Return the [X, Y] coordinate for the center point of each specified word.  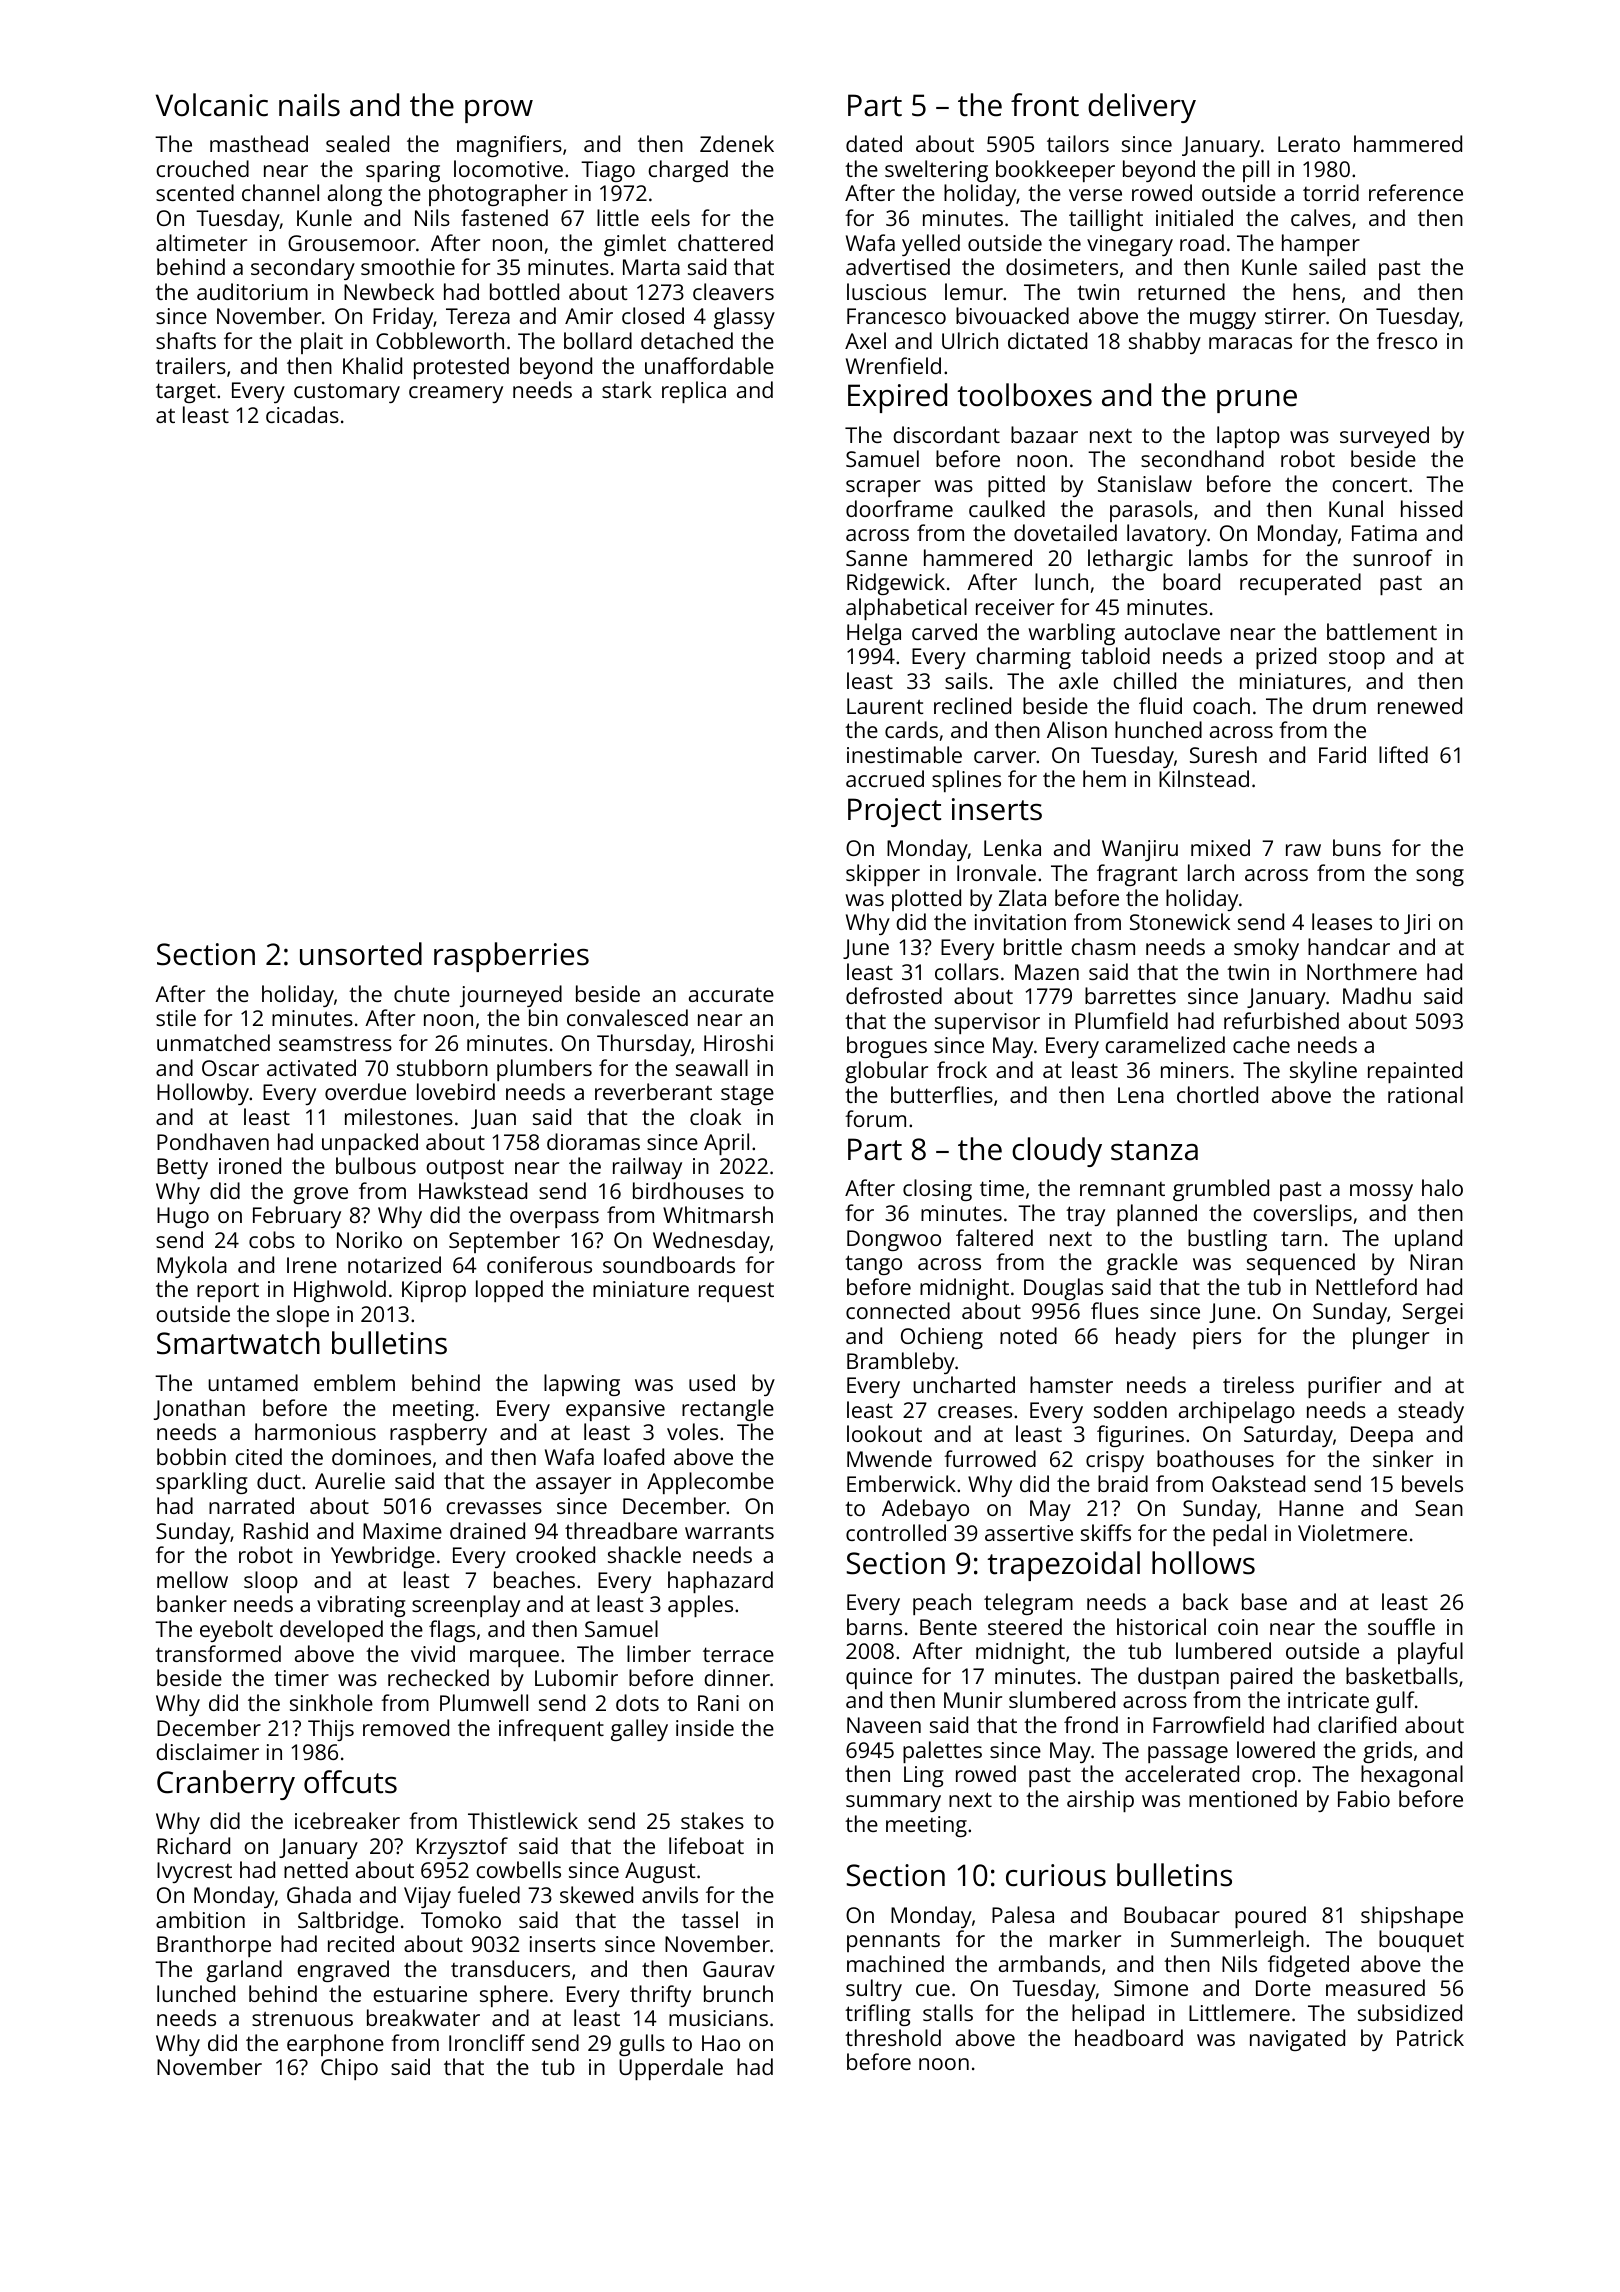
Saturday [1288, 1436]
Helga [874, 634]
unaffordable [709, 365]
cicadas [302, 414]
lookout [884, 1433]
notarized [394, 1264]
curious [1056, 1875]
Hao [721, 2043]
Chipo [349, 2069]
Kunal [1356, 508]
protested [461, 368]
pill [1256, 171]
